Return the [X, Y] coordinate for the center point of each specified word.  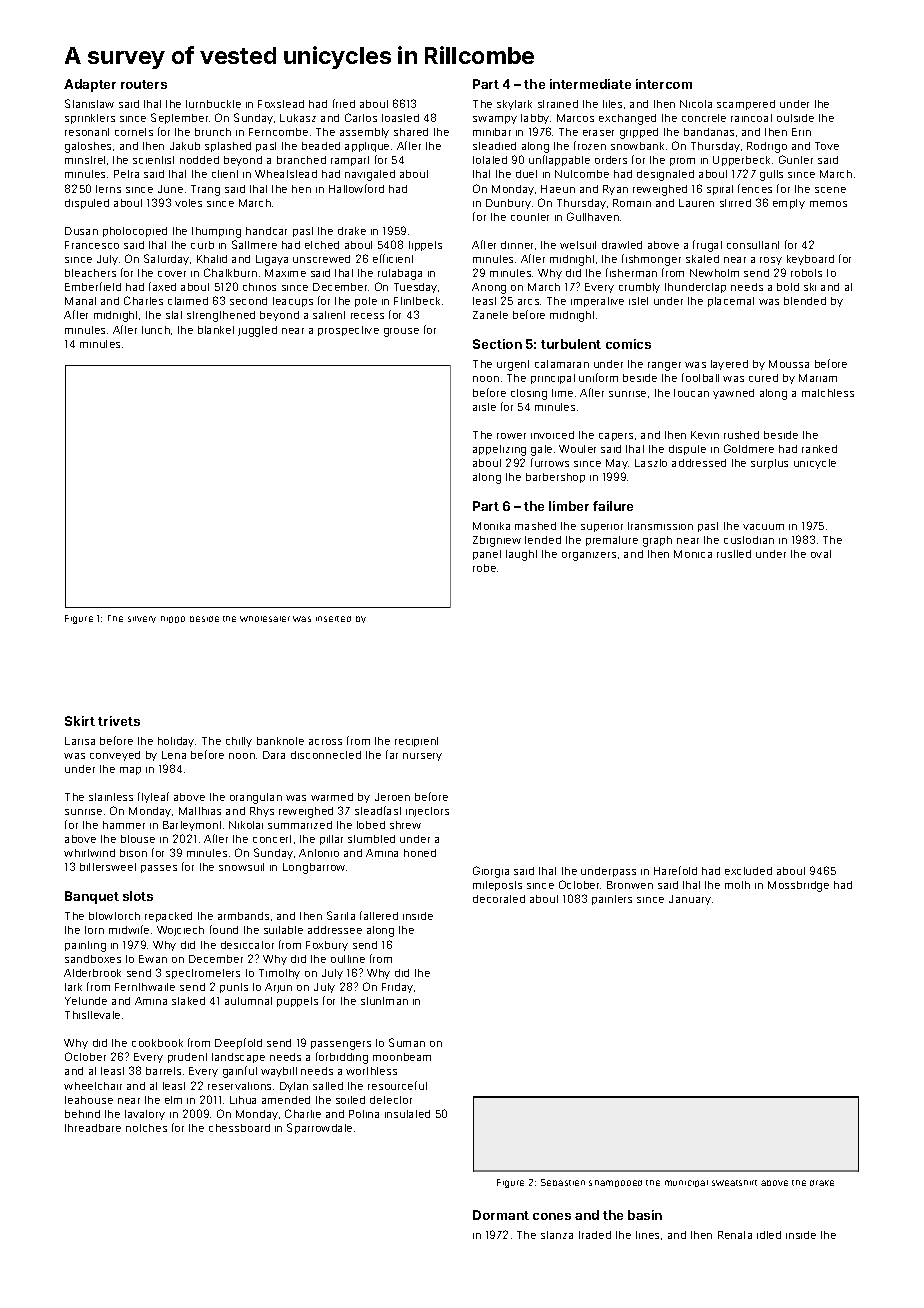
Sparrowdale [319, 1128]
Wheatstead [286, 174]
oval [821, 554]
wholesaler [265, 619]
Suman [407, 1042]
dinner [517, 245]
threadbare [93, 1128]
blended [805, 301]
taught [521, 555]
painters [612, 900]
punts [234, 988]
